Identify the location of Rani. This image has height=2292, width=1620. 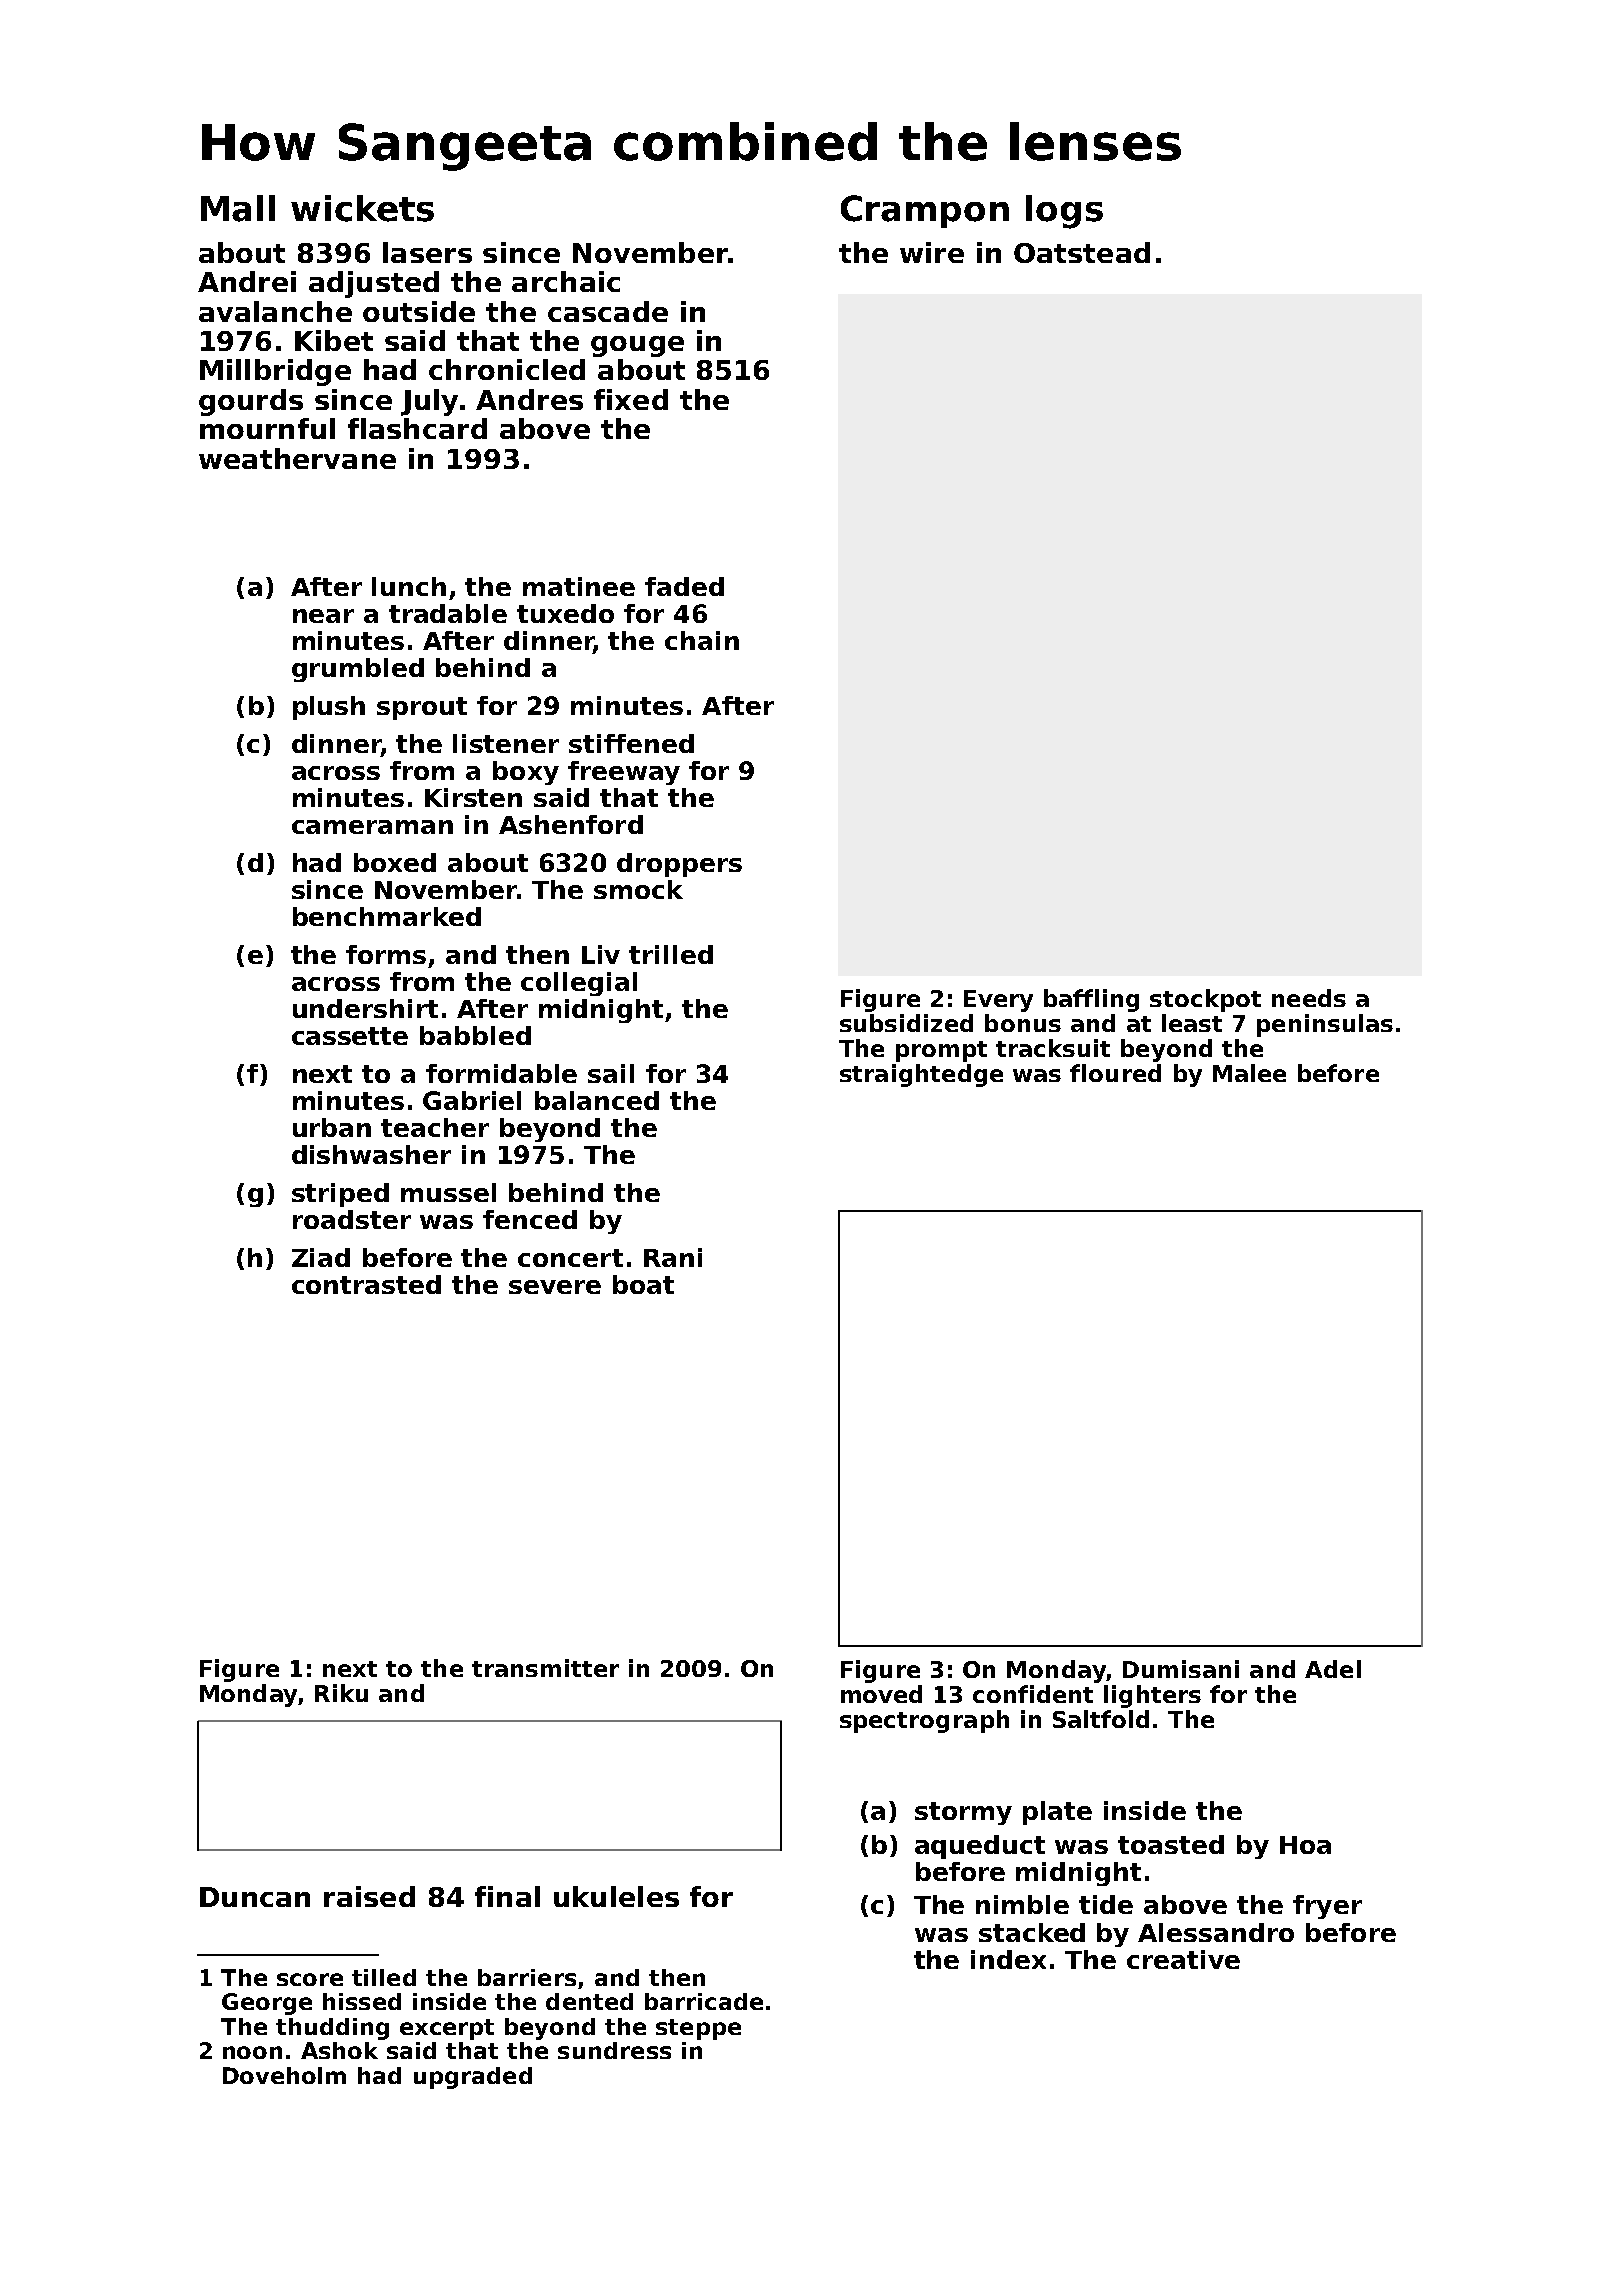
(673, 1257).
